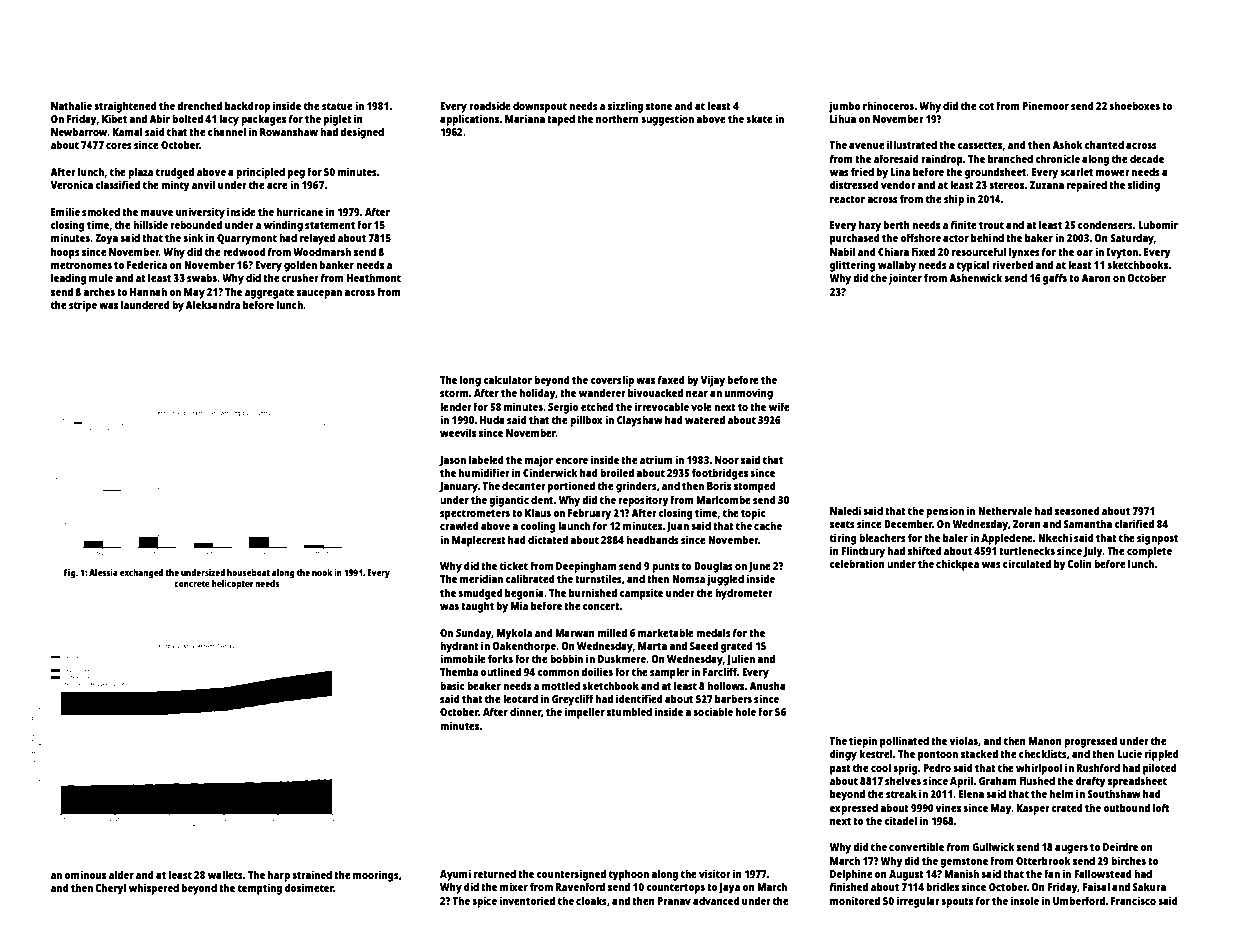 The image size is (1233, 952). Describe the element at coordinates (719, 485) in the screenshot. I see `Boris` at that location.
